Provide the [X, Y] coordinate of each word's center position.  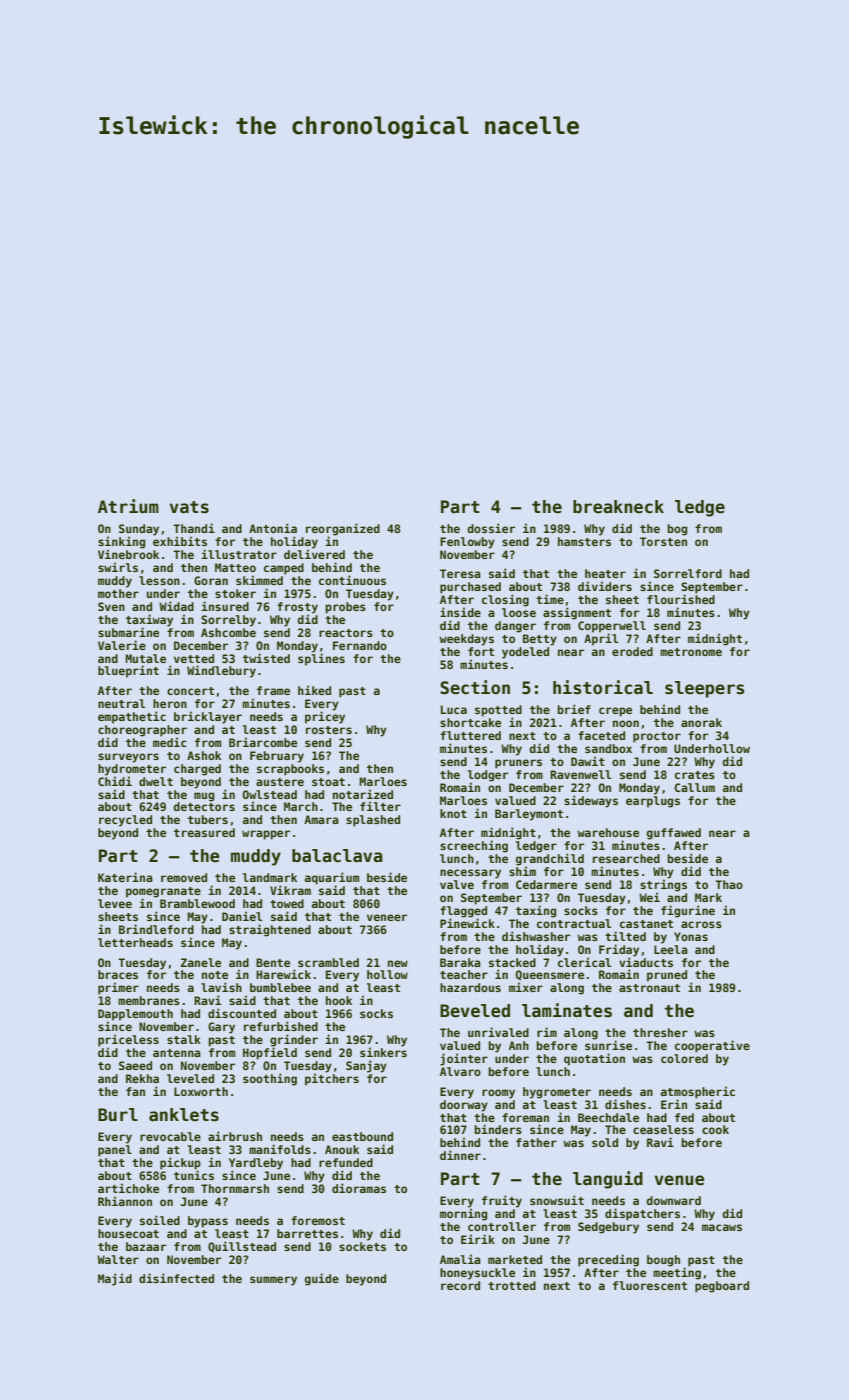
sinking [121, 542]
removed [184, 877]
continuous [352, 580]
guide [322, 1279]
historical [603, 687]
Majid [115, 1279]
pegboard [722, 1287]
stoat [328, 782]
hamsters [584, 541]
